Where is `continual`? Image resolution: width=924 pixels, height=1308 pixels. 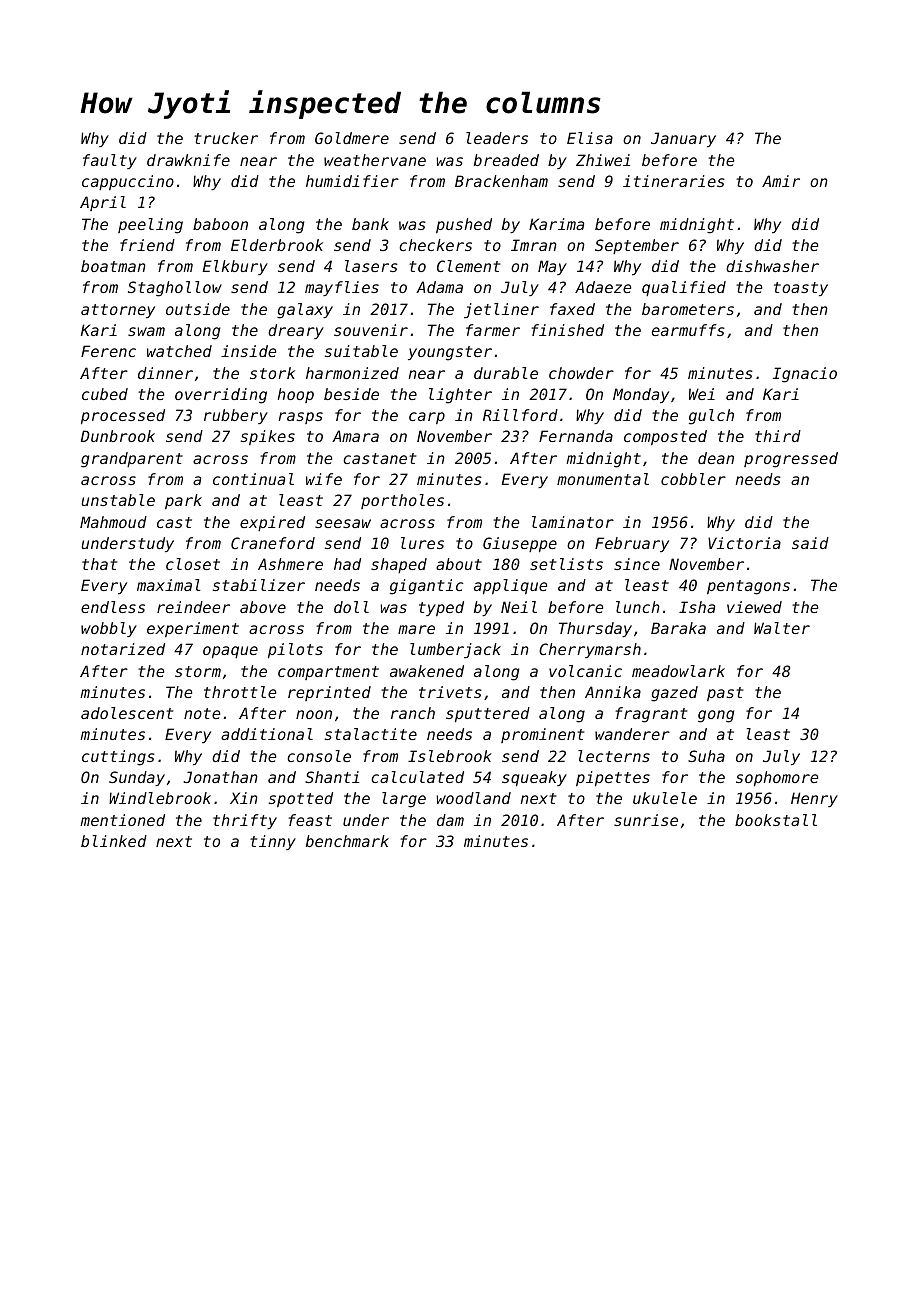
continual is located at coordinates (253, 479).
